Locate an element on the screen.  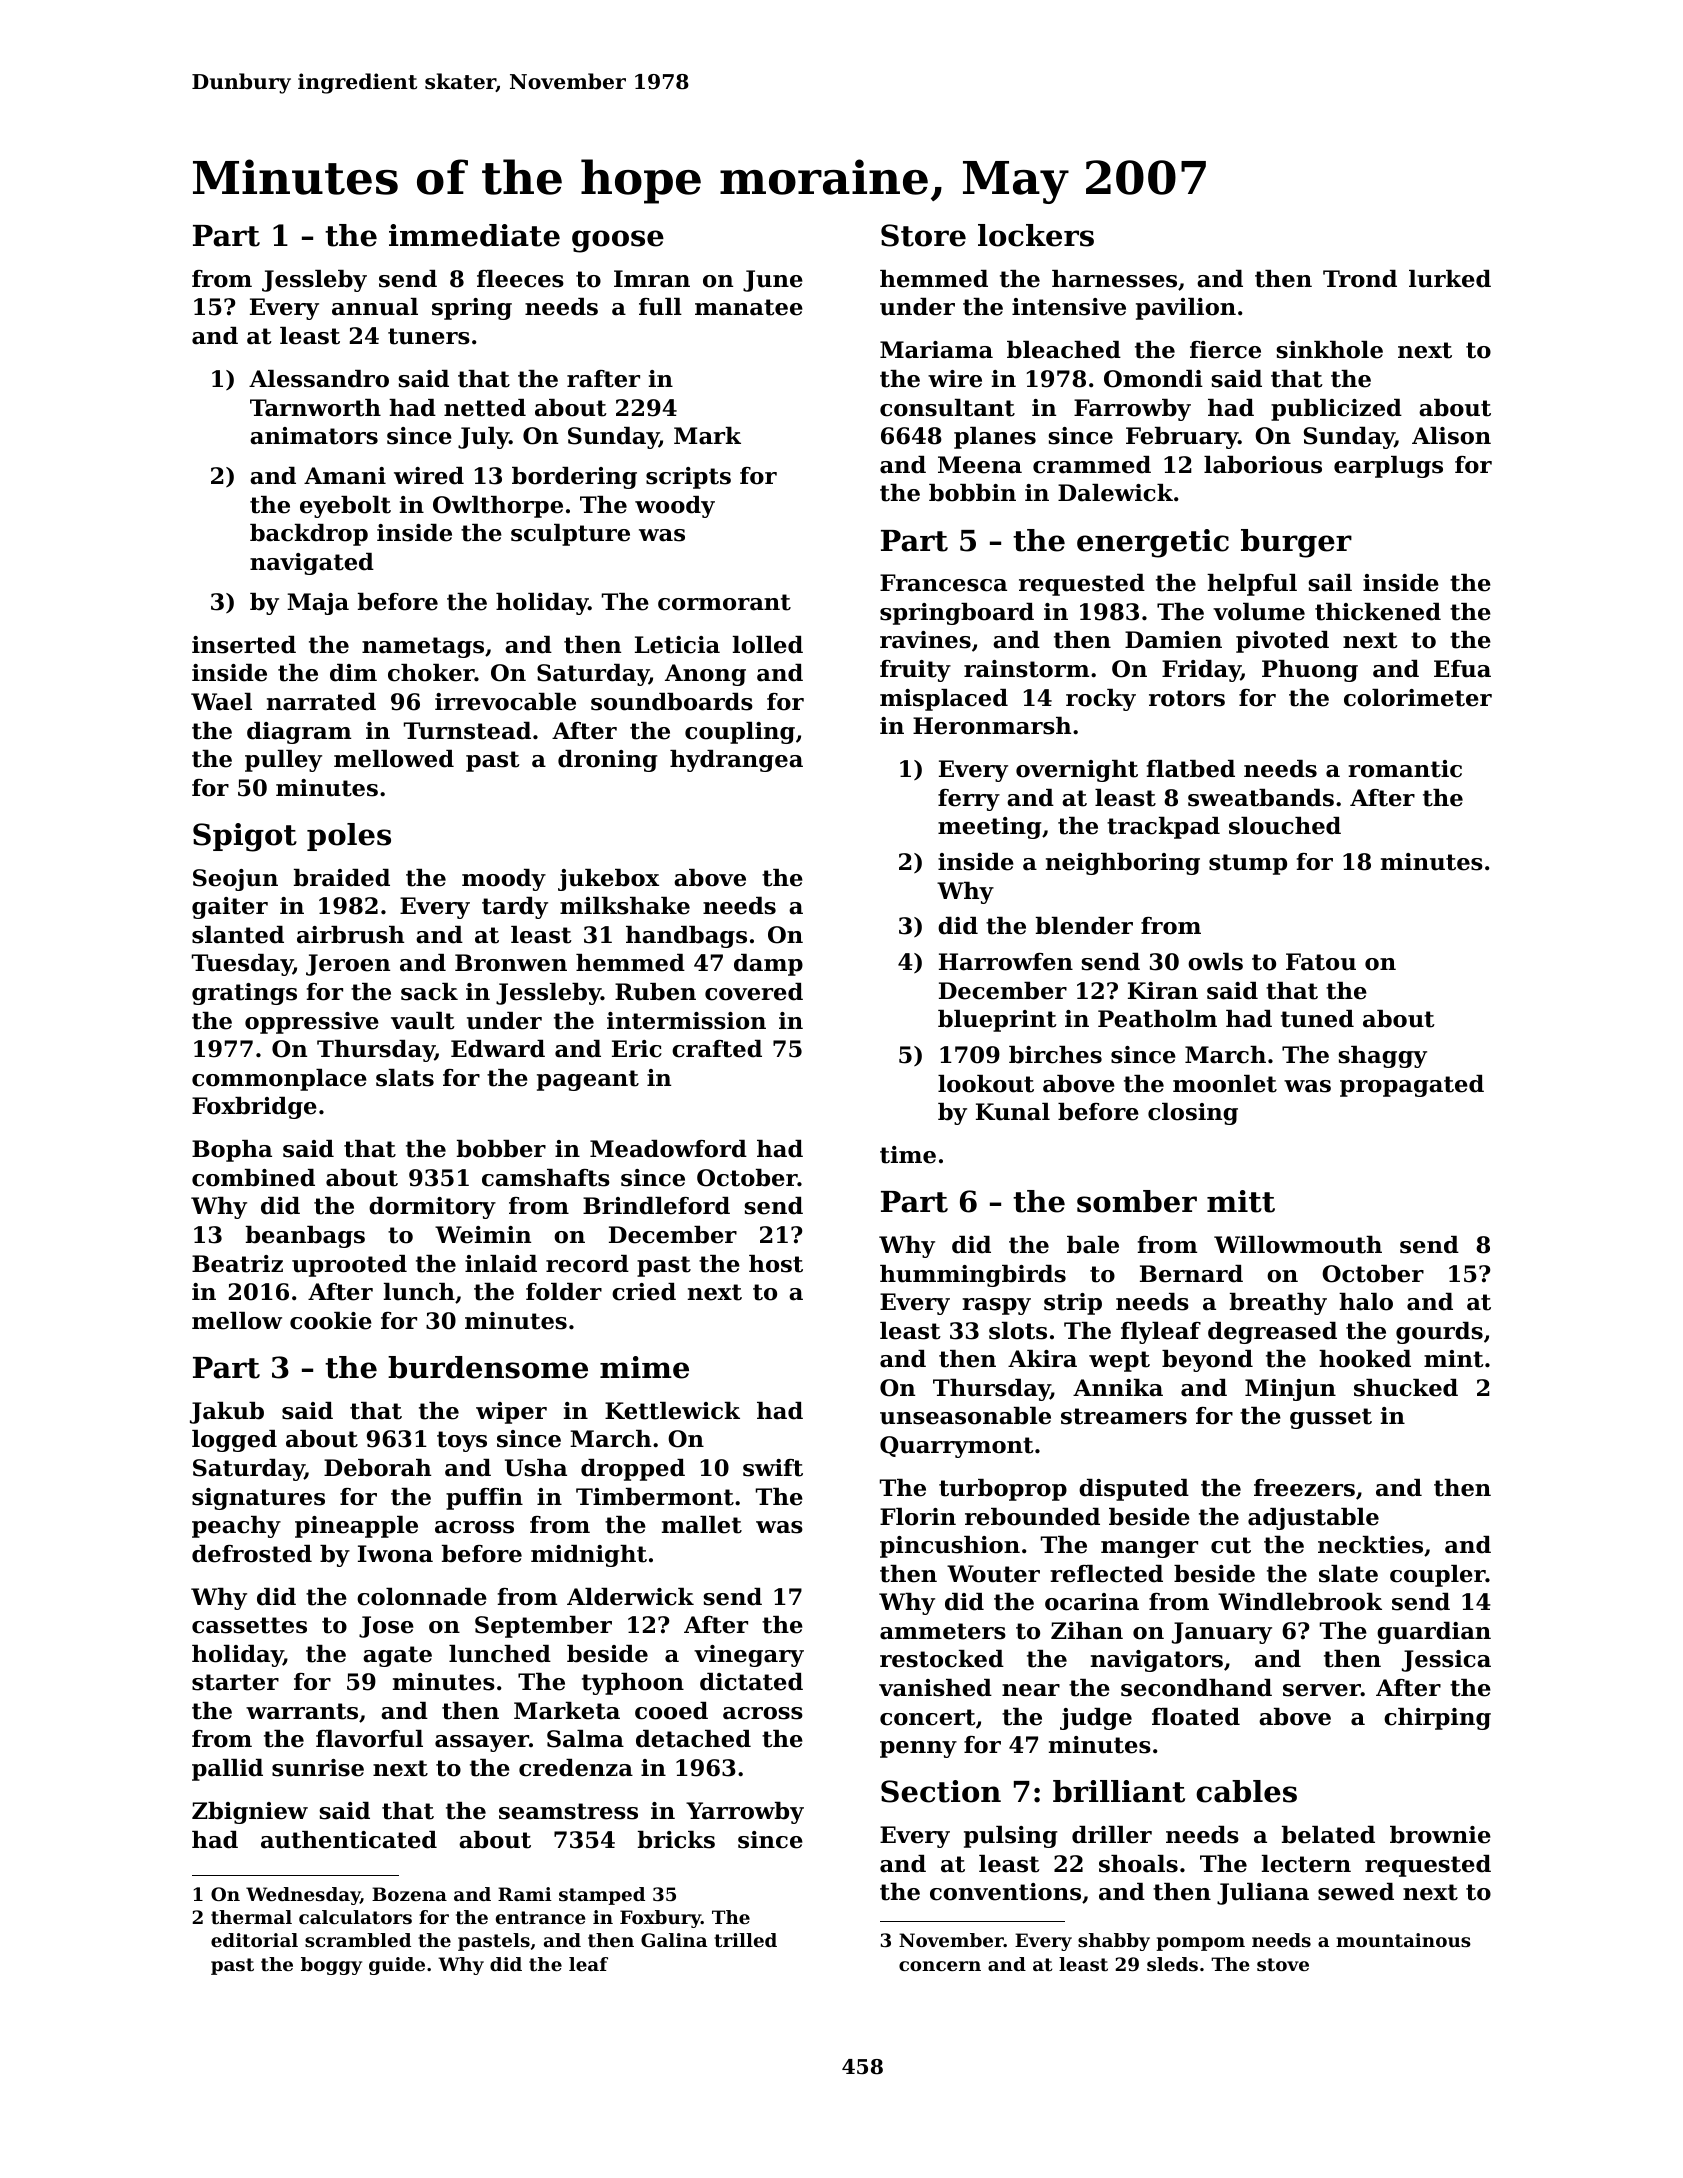
goose is located at coordinates (618, 241).
